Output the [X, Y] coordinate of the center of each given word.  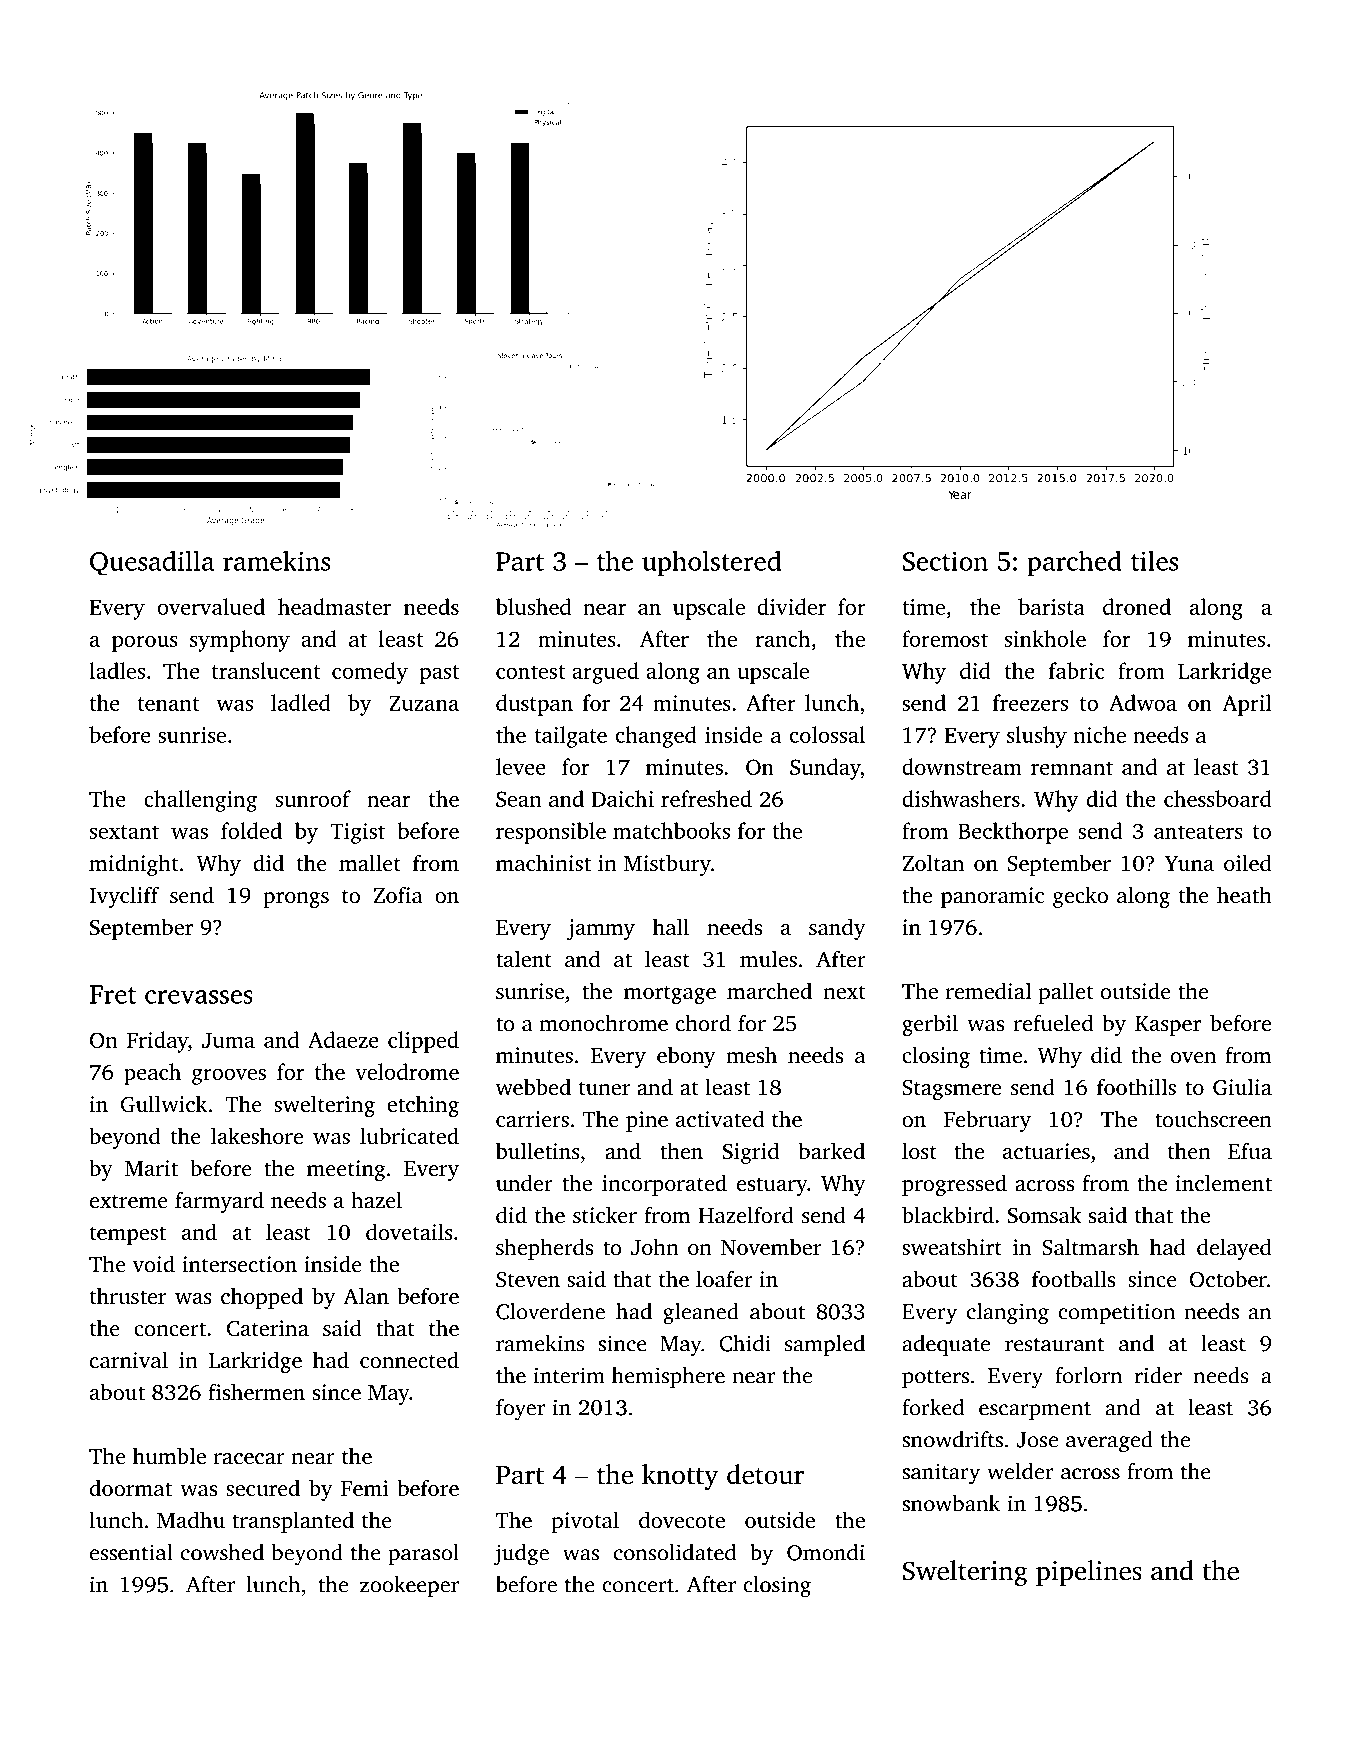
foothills [1136, 1086]
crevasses [199, 997]
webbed [533, 1086]
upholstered [711, 563]
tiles [1154, 560]
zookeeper [409, 1586]
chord [703, 1022]
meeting [346, 1170]
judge [521, 1555]
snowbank [951, 1503]
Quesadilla [152, 563]
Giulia [1242, 1087]
